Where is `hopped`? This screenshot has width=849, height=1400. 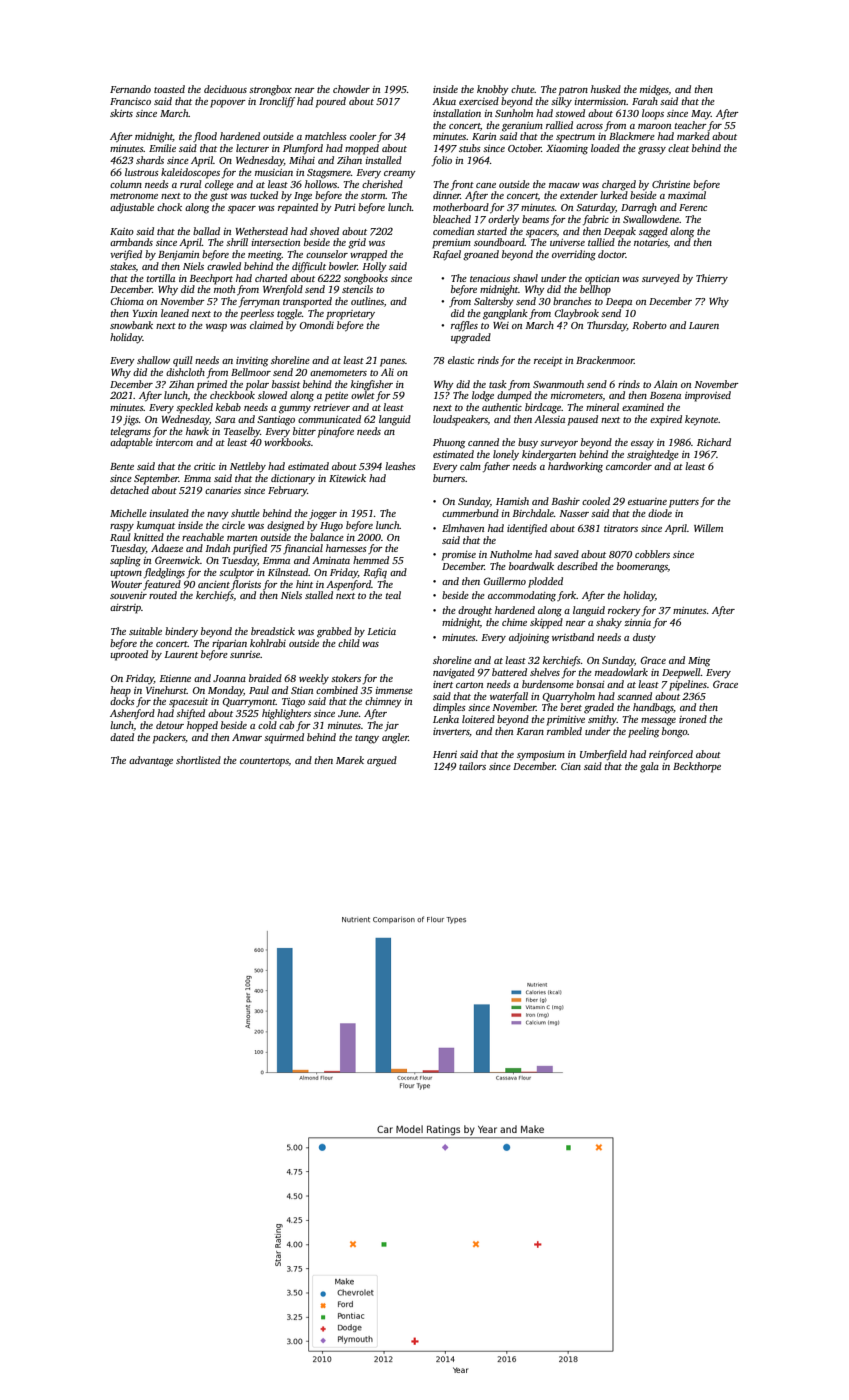 hopped is located at coordinates (202, 726).
